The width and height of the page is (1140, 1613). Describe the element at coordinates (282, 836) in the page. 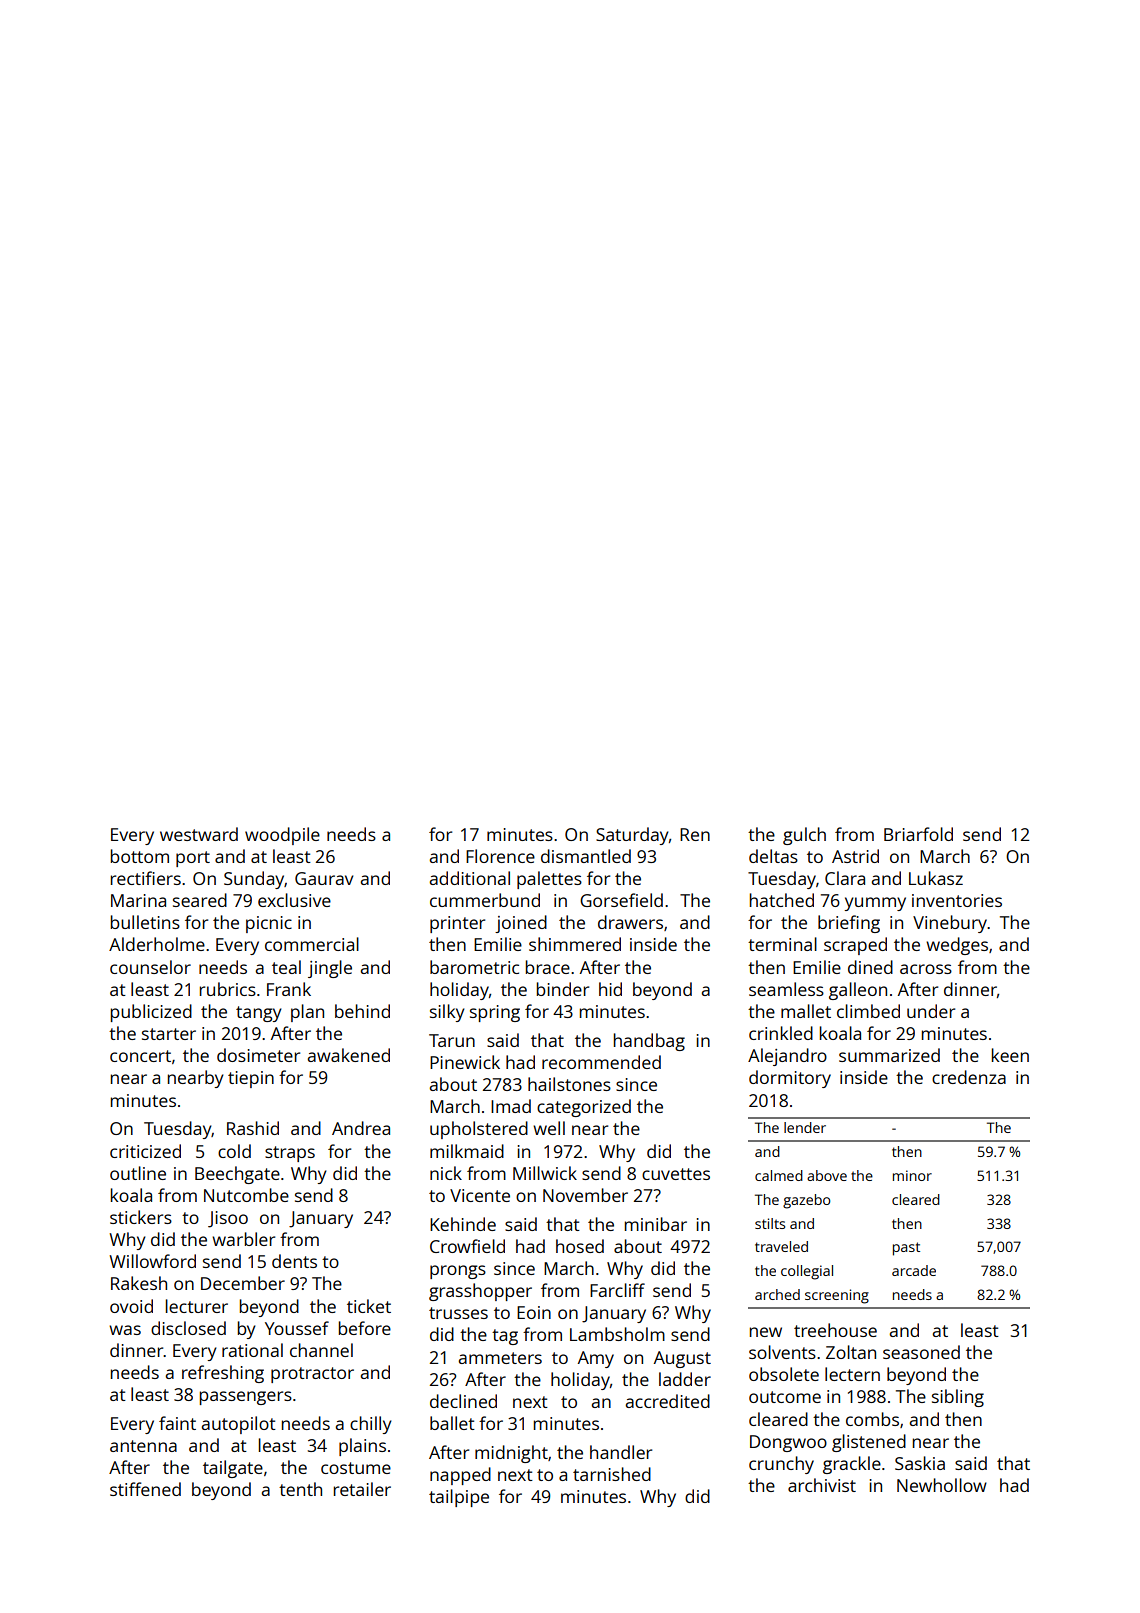

I see `woodpile` at that location.
